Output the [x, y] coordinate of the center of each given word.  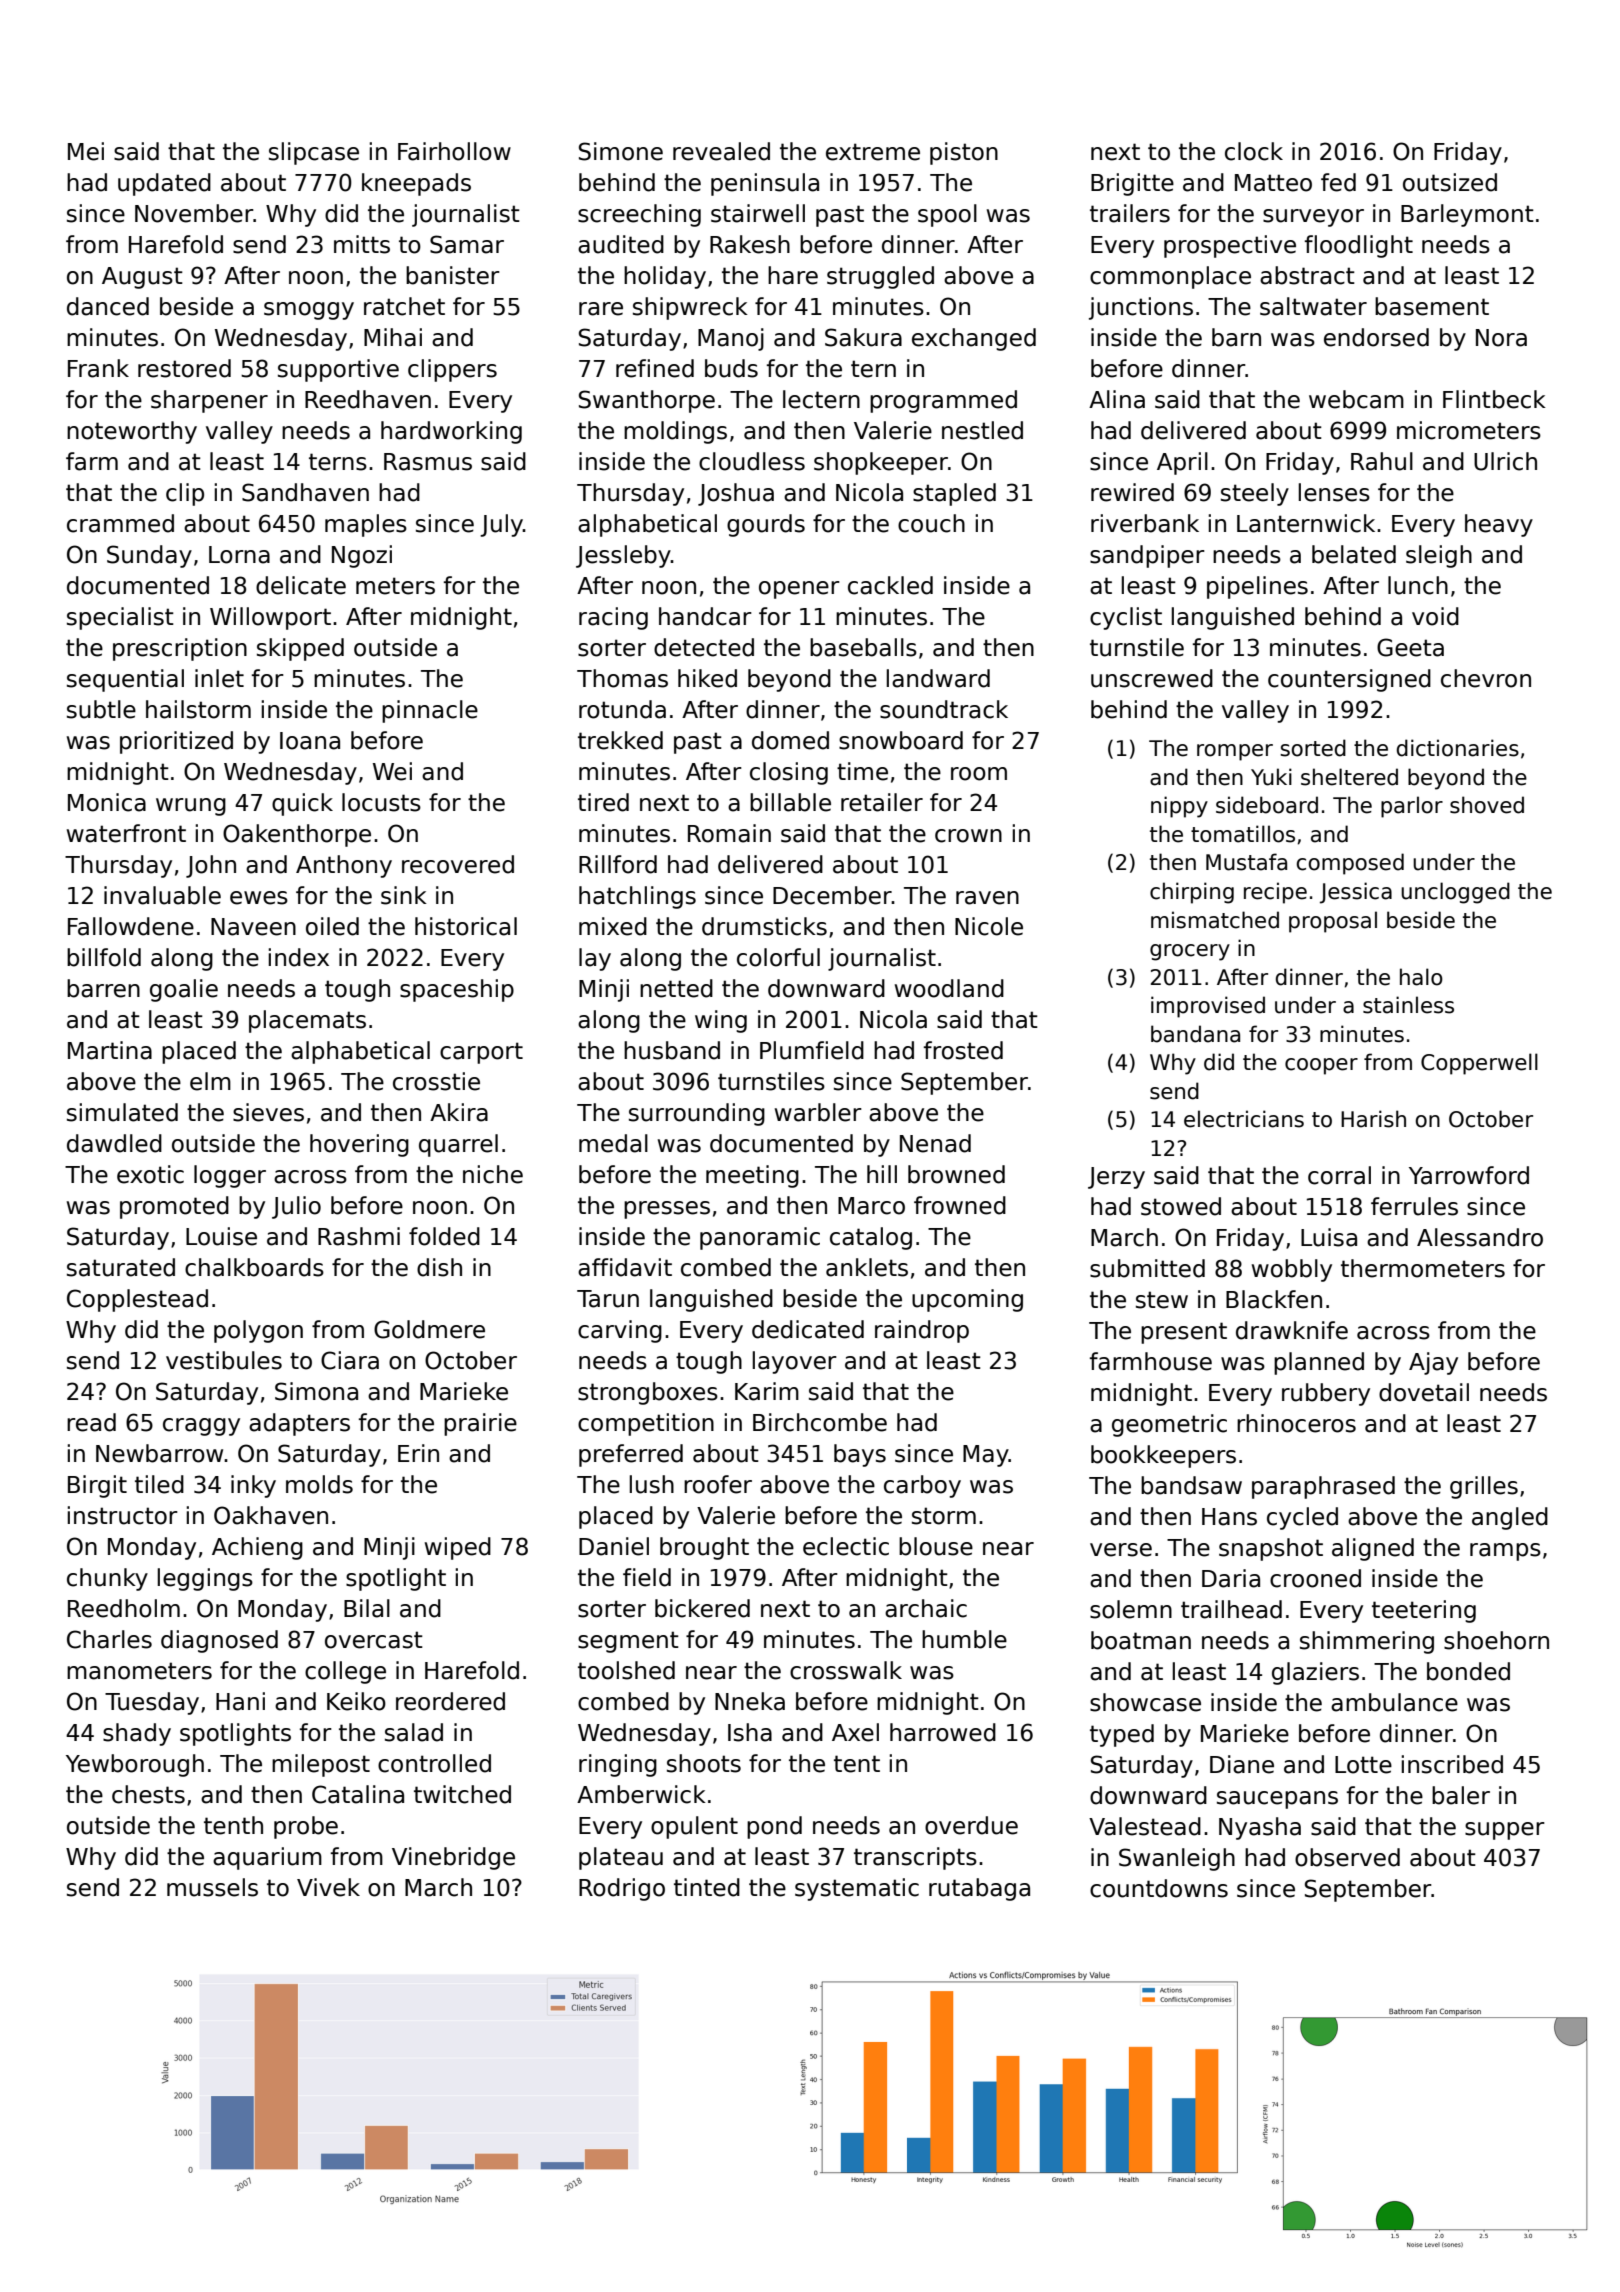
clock [1254, 151]
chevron [1486, 678]
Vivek [328, 1887]
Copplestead [137, 1300]
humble [964, 1639]
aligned [1373, 1549]
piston [964, 153]
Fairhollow [454, 151]
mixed [613, 926]
